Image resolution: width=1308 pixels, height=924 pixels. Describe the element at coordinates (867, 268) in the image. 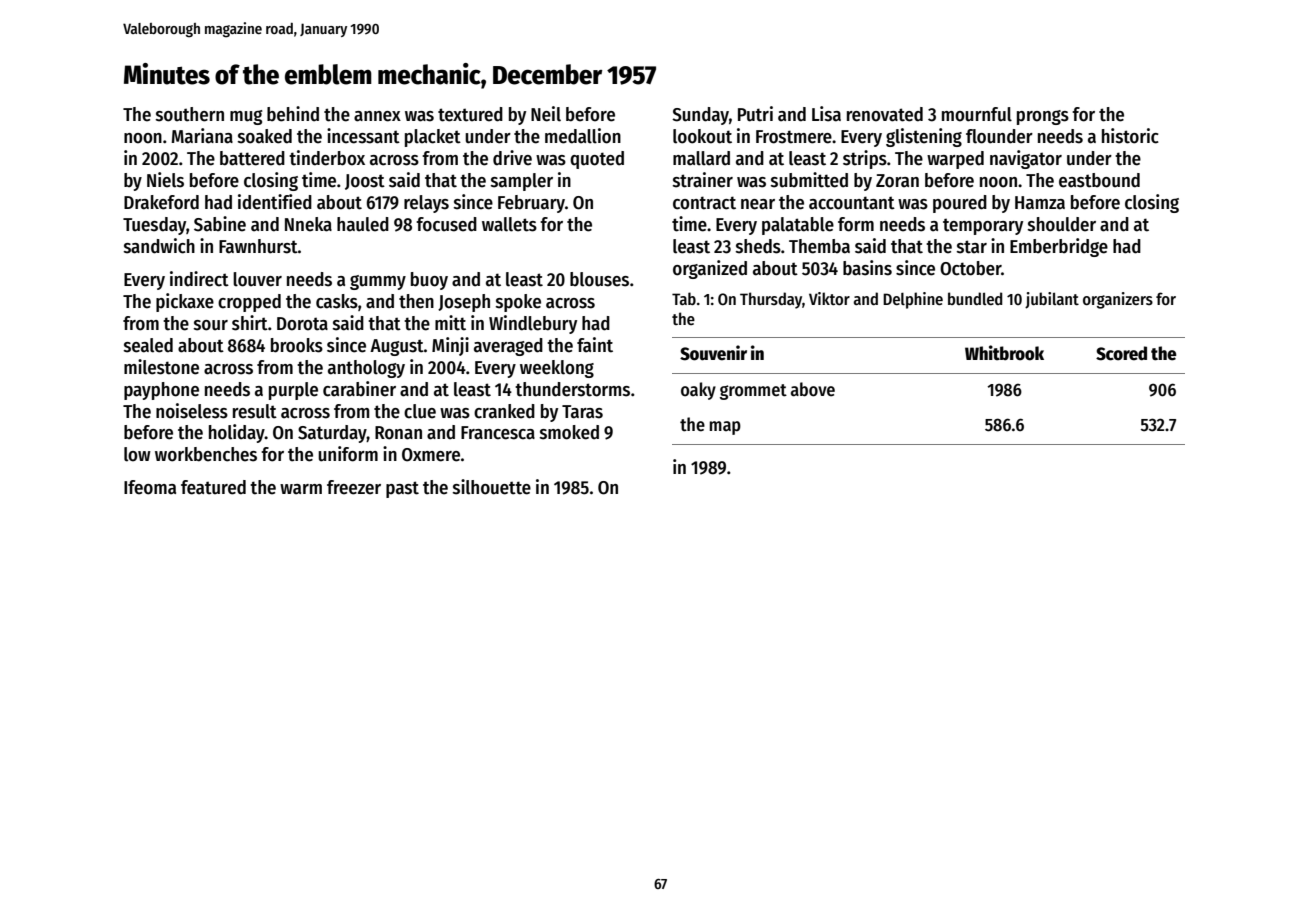

I see `basins` at that location.
